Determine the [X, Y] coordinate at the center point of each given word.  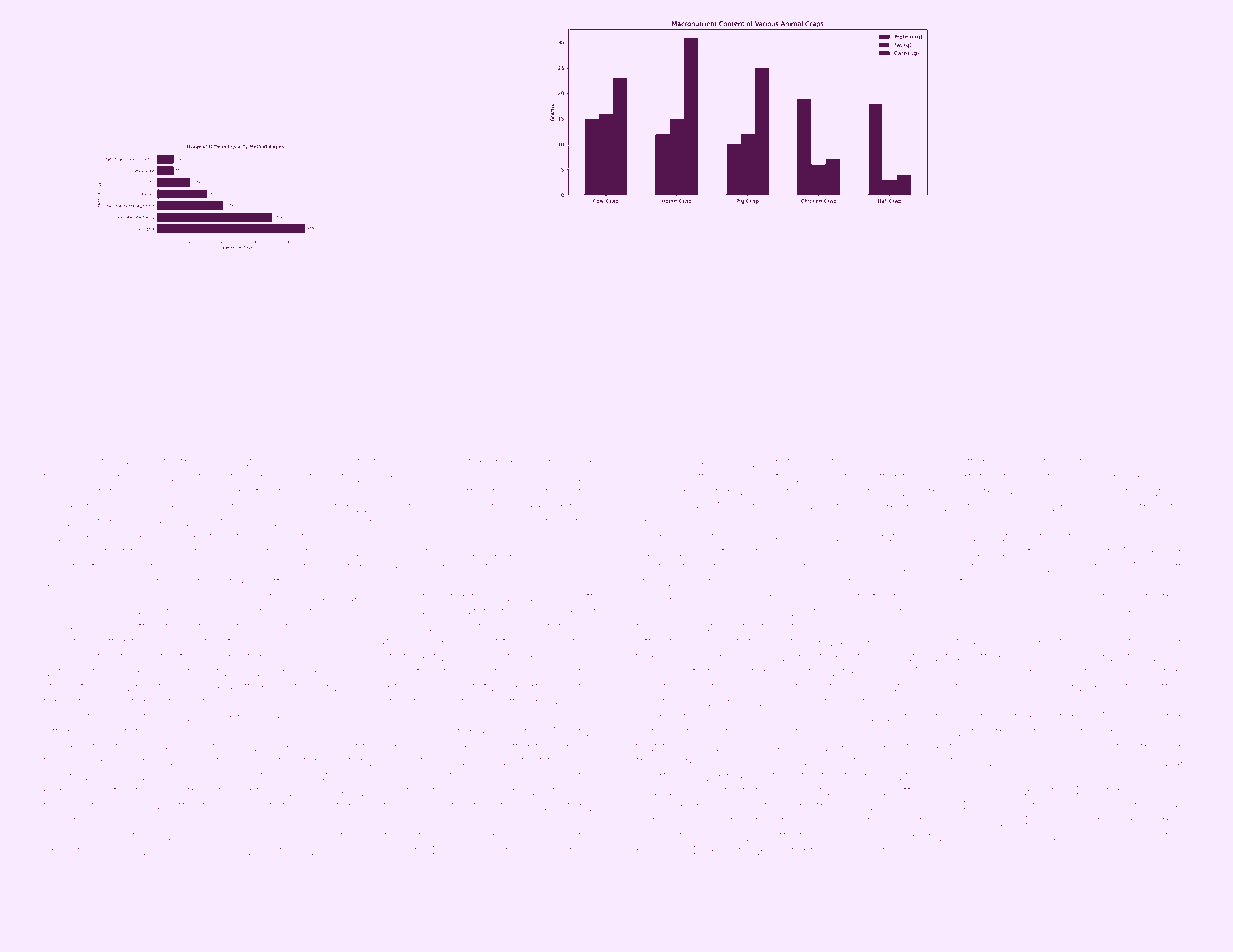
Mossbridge [672, 613]
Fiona [888, 761]
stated [110, 492]
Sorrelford [241, 657]
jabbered [302, 748]
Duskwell [780, 747]
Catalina [1165, 492]
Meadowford [82, 522]
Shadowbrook [404, 492]
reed [697, 493]
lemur [91, 612]
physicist [317, 837]
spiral [1100, 657]
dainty [949, 644]
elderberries [895, 507]
